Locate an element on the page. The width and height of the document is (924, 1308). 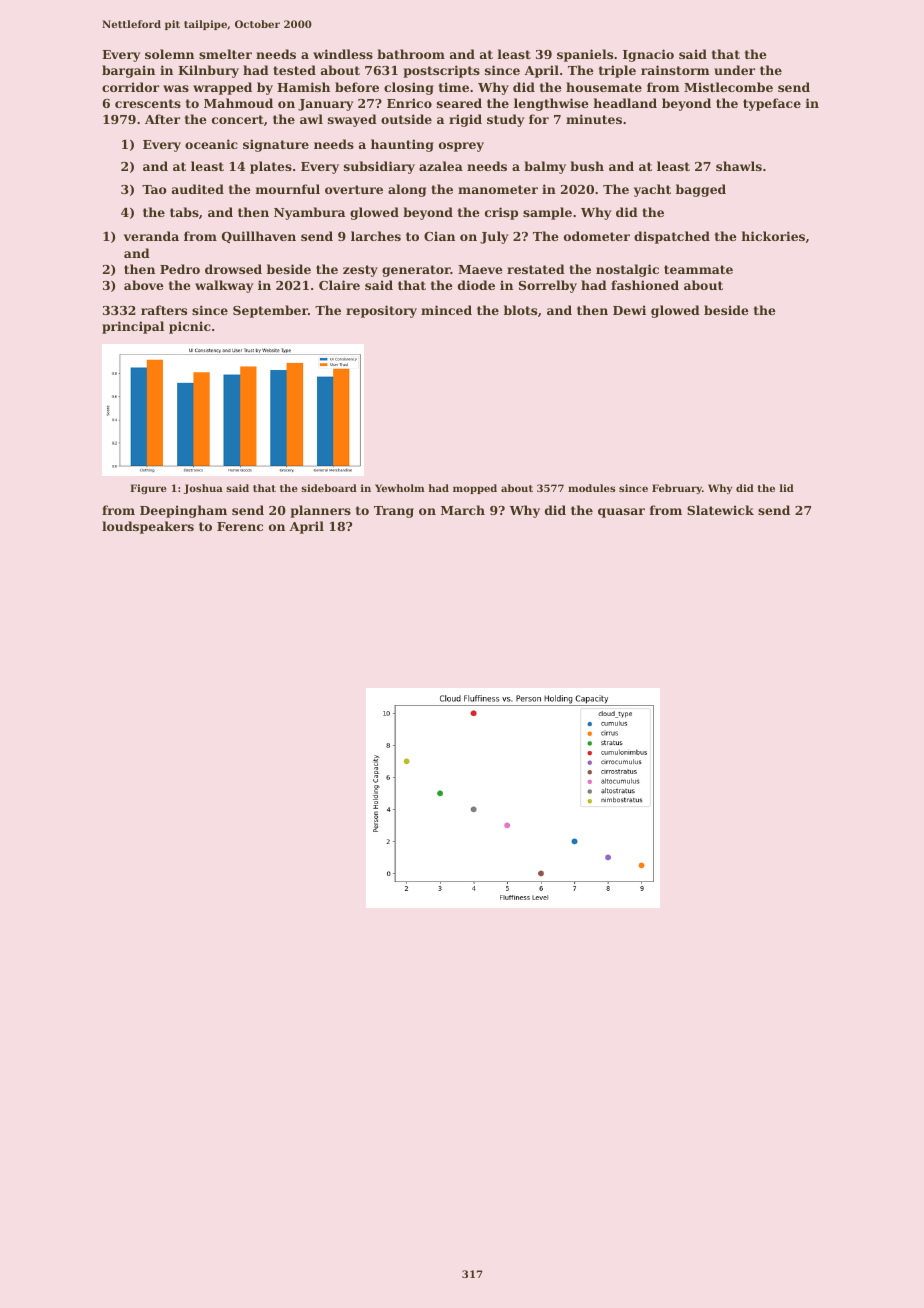
Tao is located at coordinates (154, 189).
